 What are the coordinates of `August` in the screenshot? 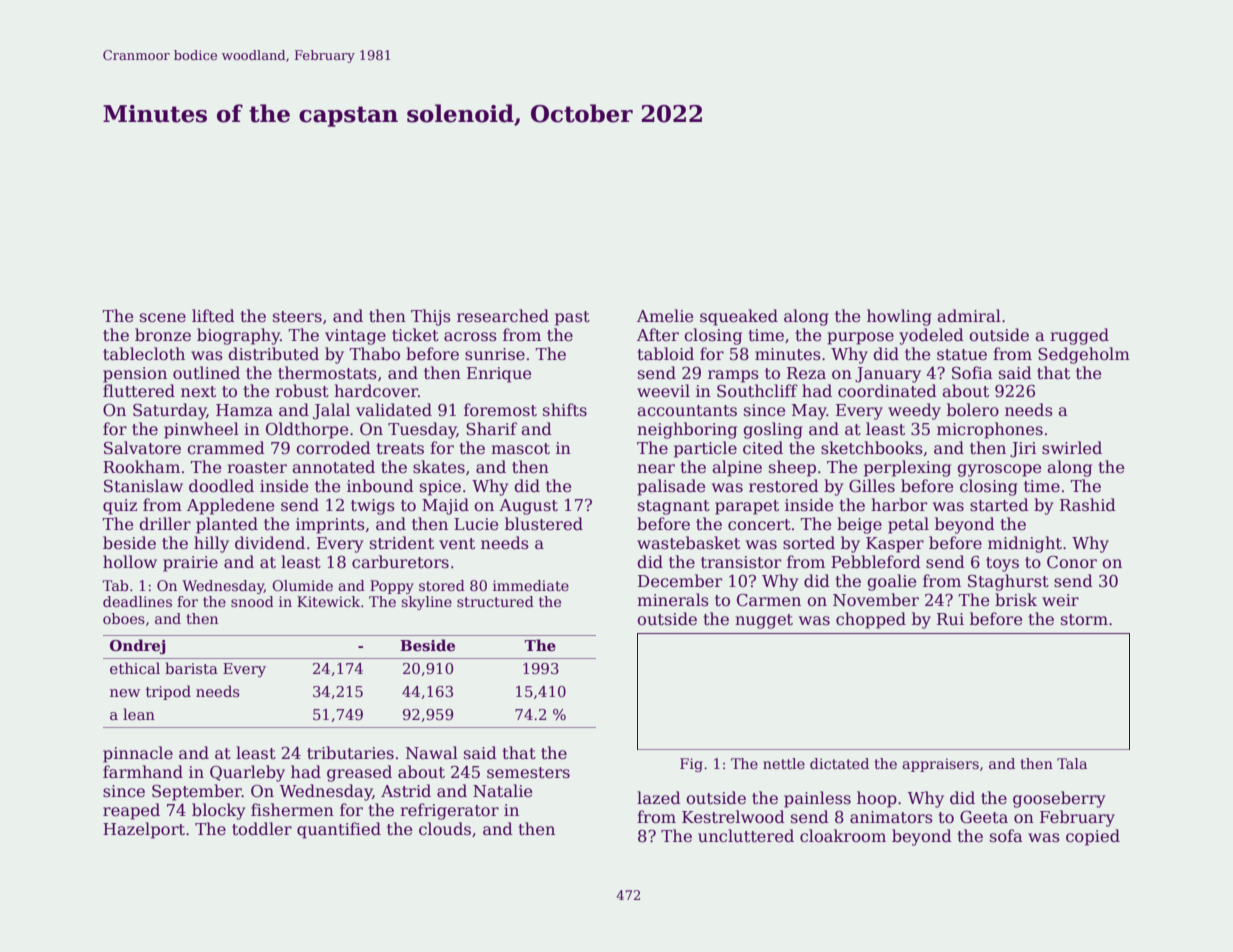 It's located at (528, 507).
